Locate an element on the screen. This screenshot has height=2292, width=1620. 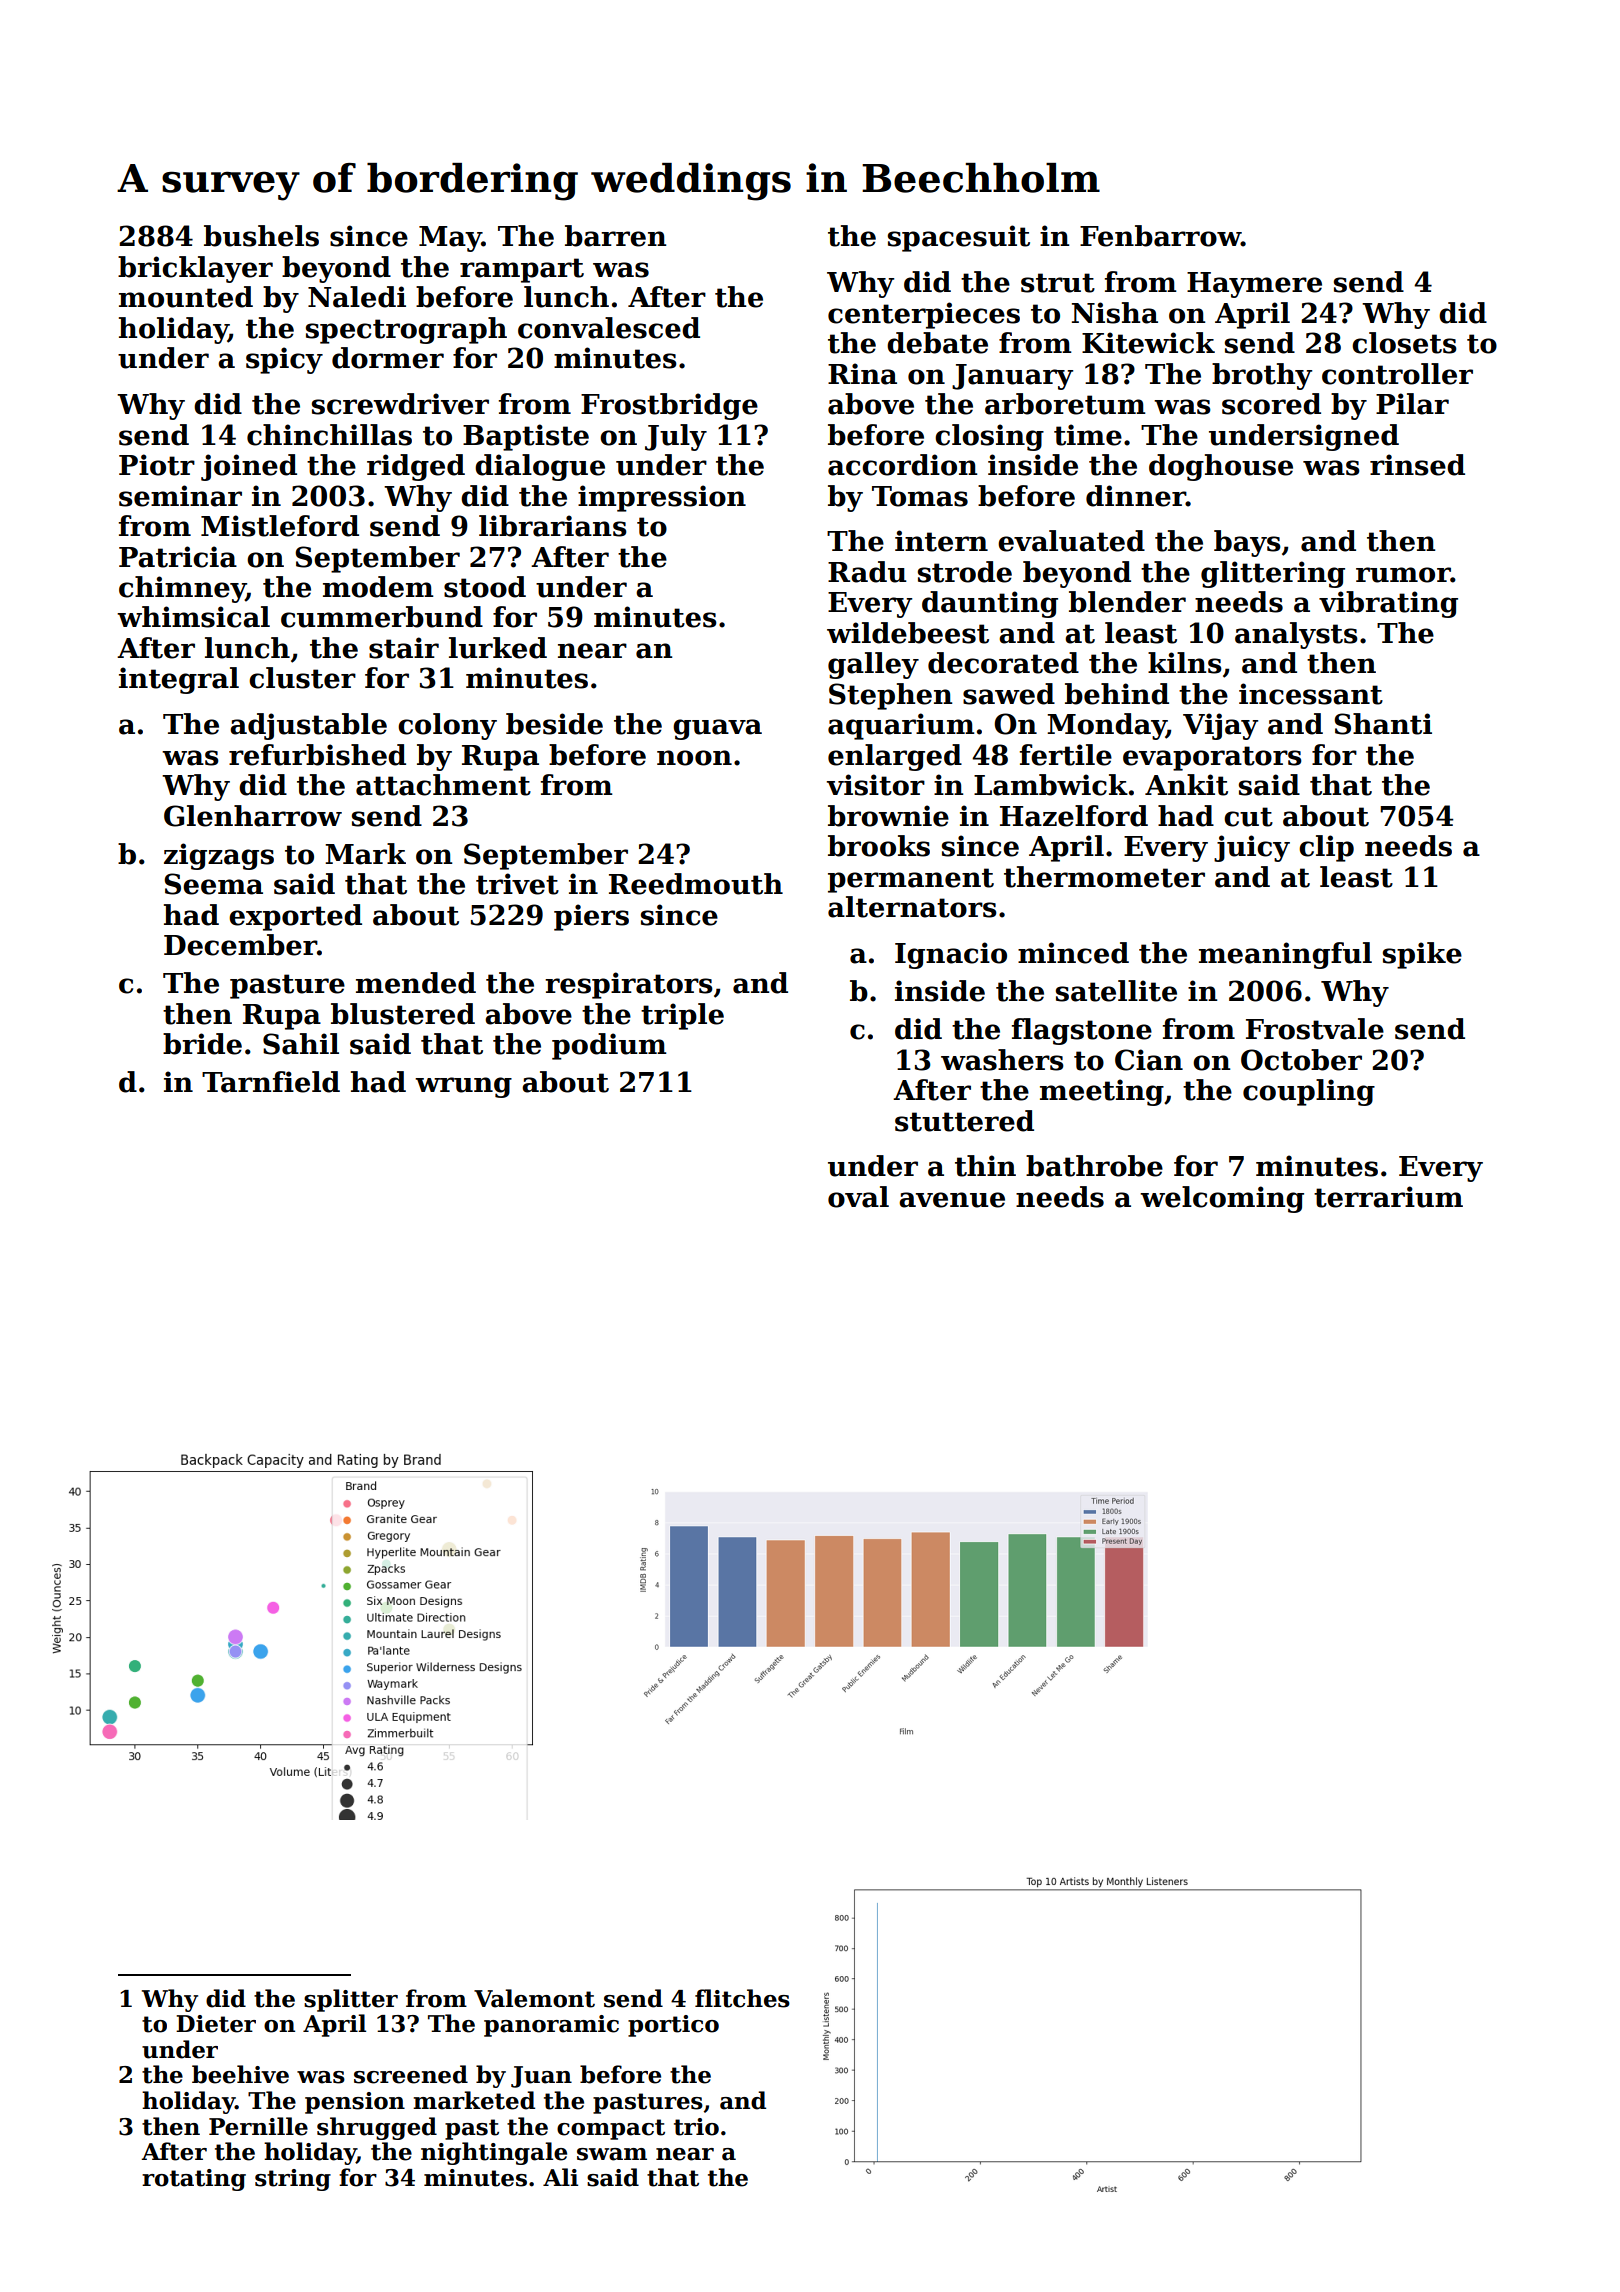
doghouse is located at coordinates (1221, 467).
